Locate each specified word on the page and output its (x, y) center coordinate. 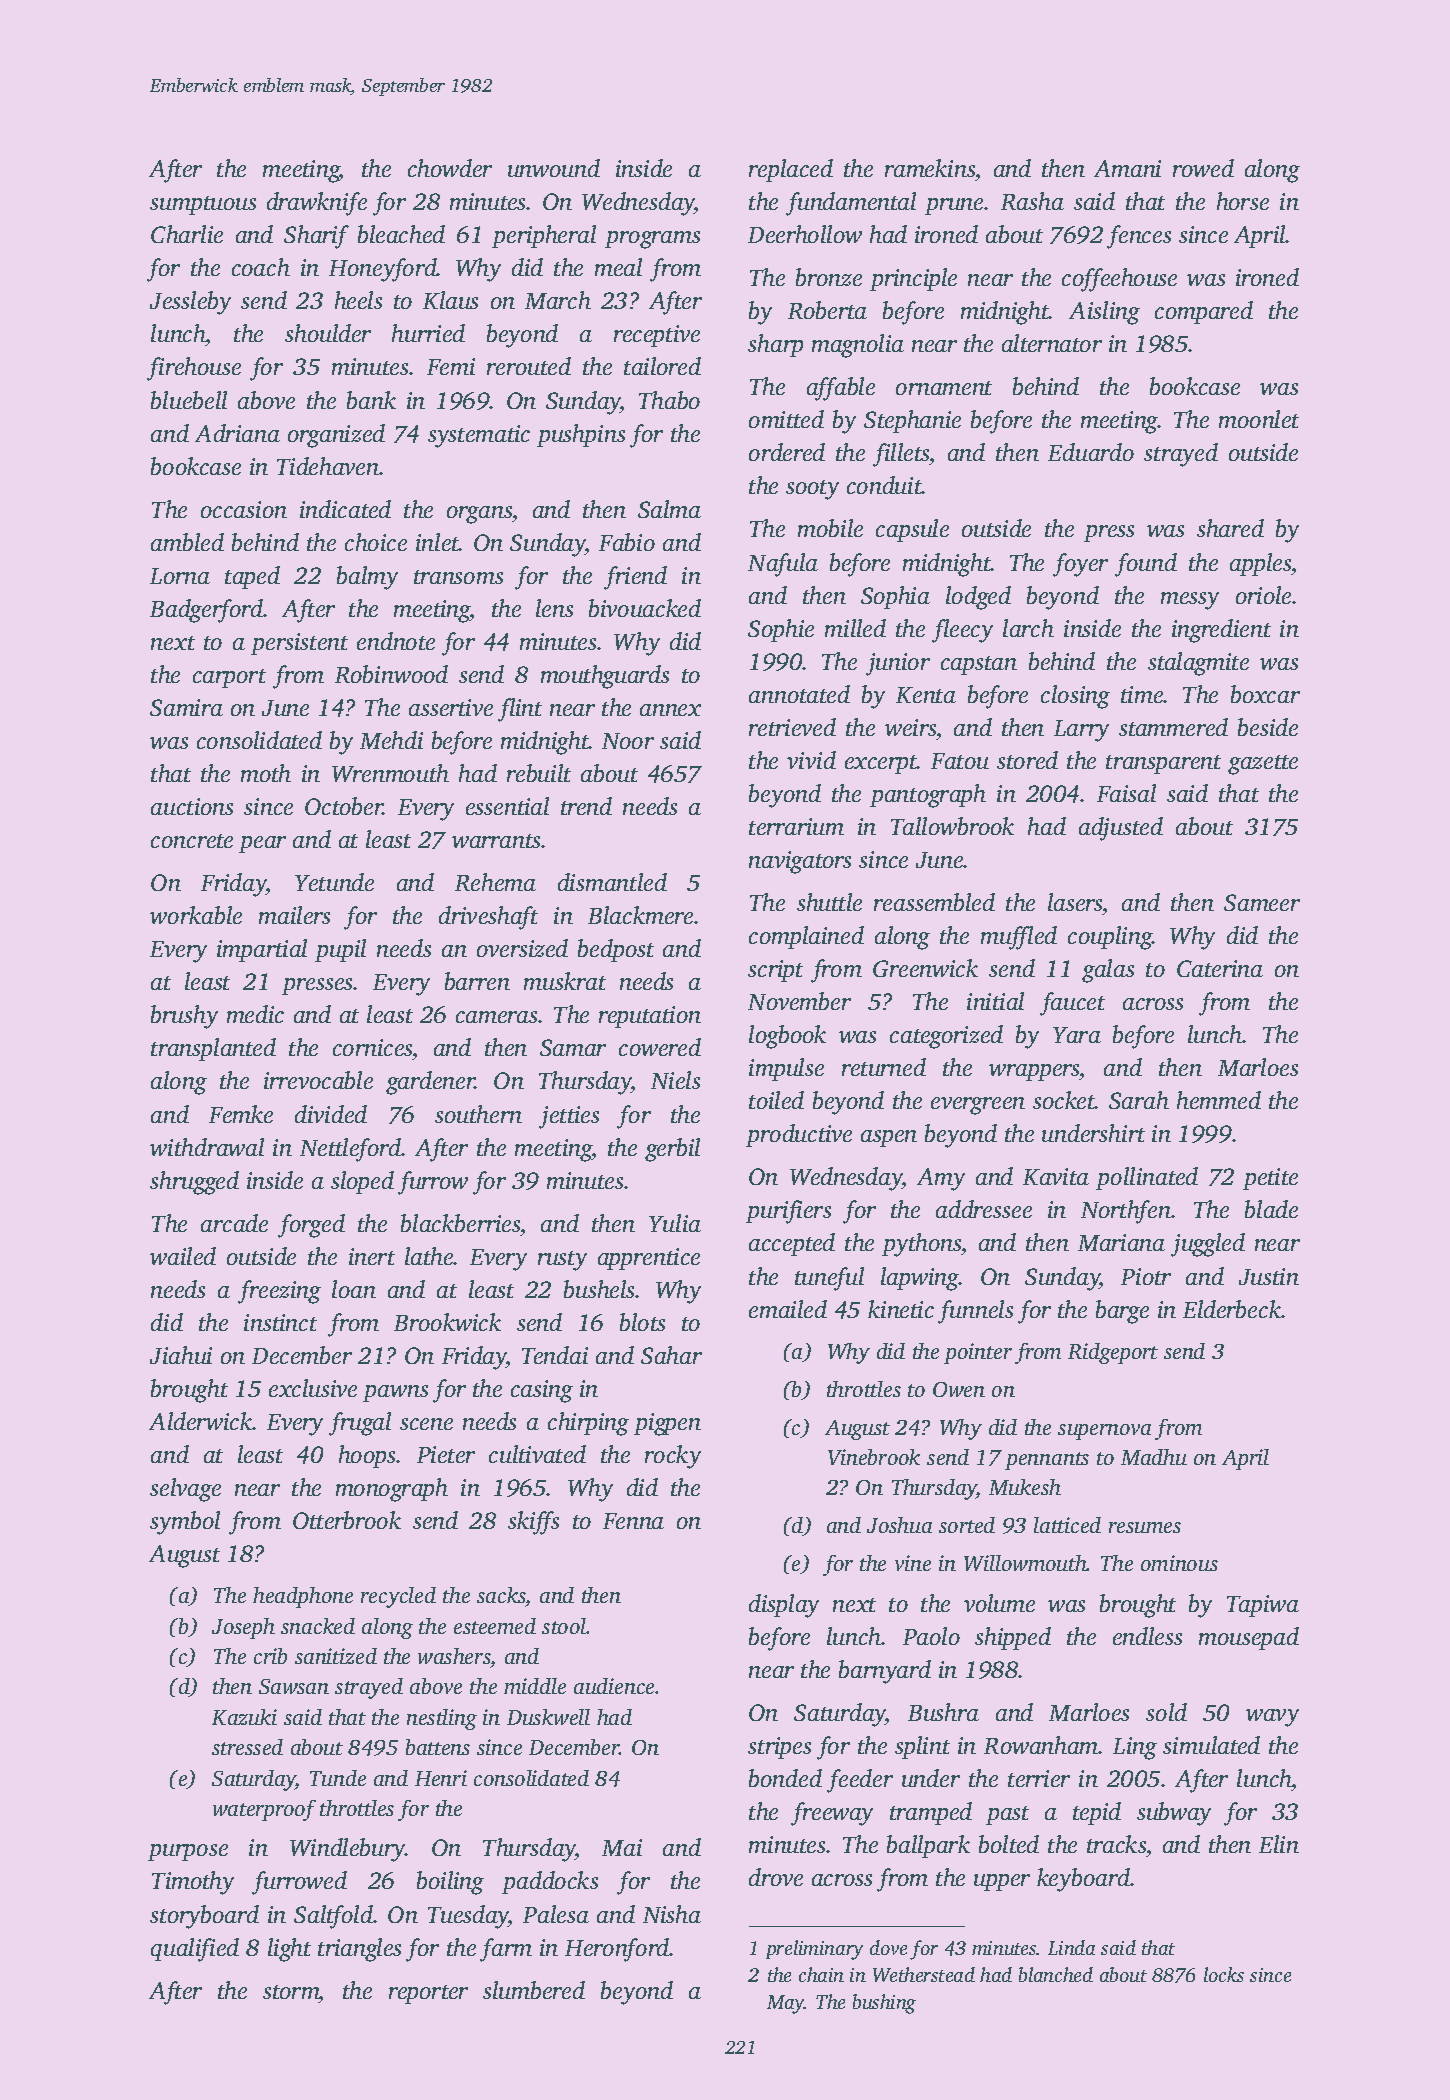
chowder (450, 168)
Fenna (633, 1521)
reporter (428, 1994)
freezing (279, 1292)
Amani (1127, 168)
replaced (791, 170)
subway (1174, 1814)
